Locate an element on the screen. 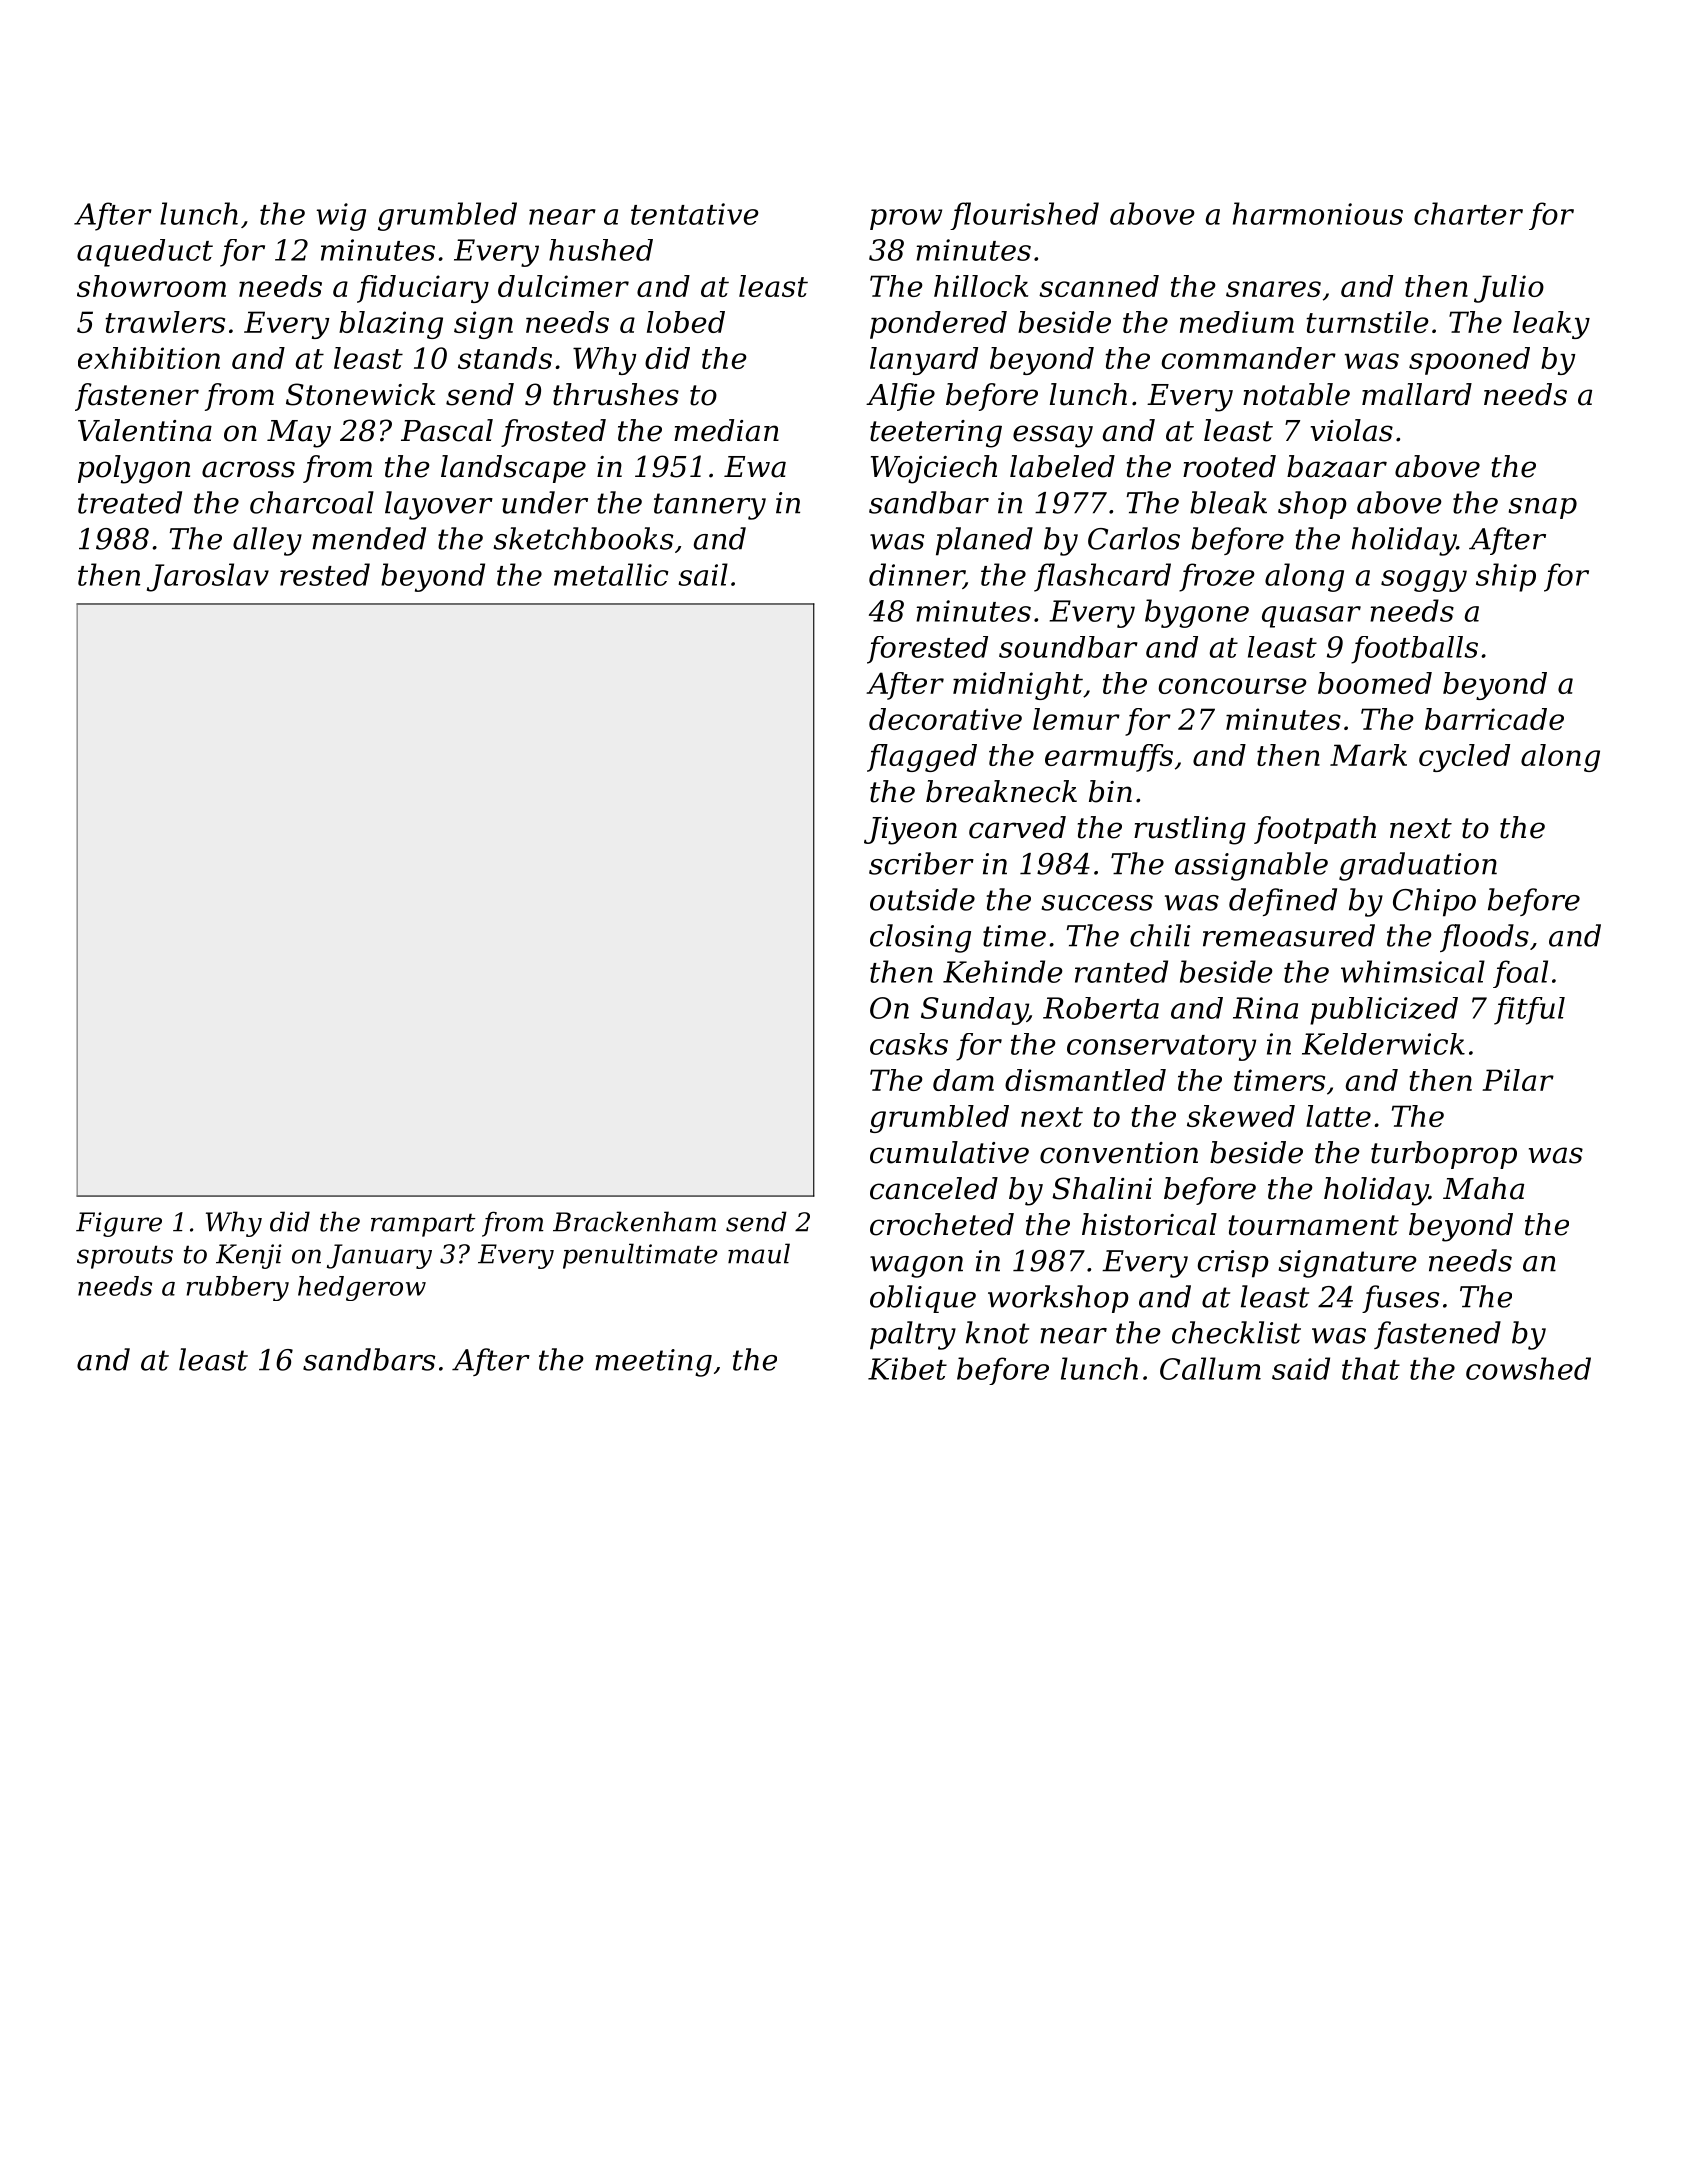 This screenshot has width=1683, height=2178. dinner is located at coordinates (916, 575).
